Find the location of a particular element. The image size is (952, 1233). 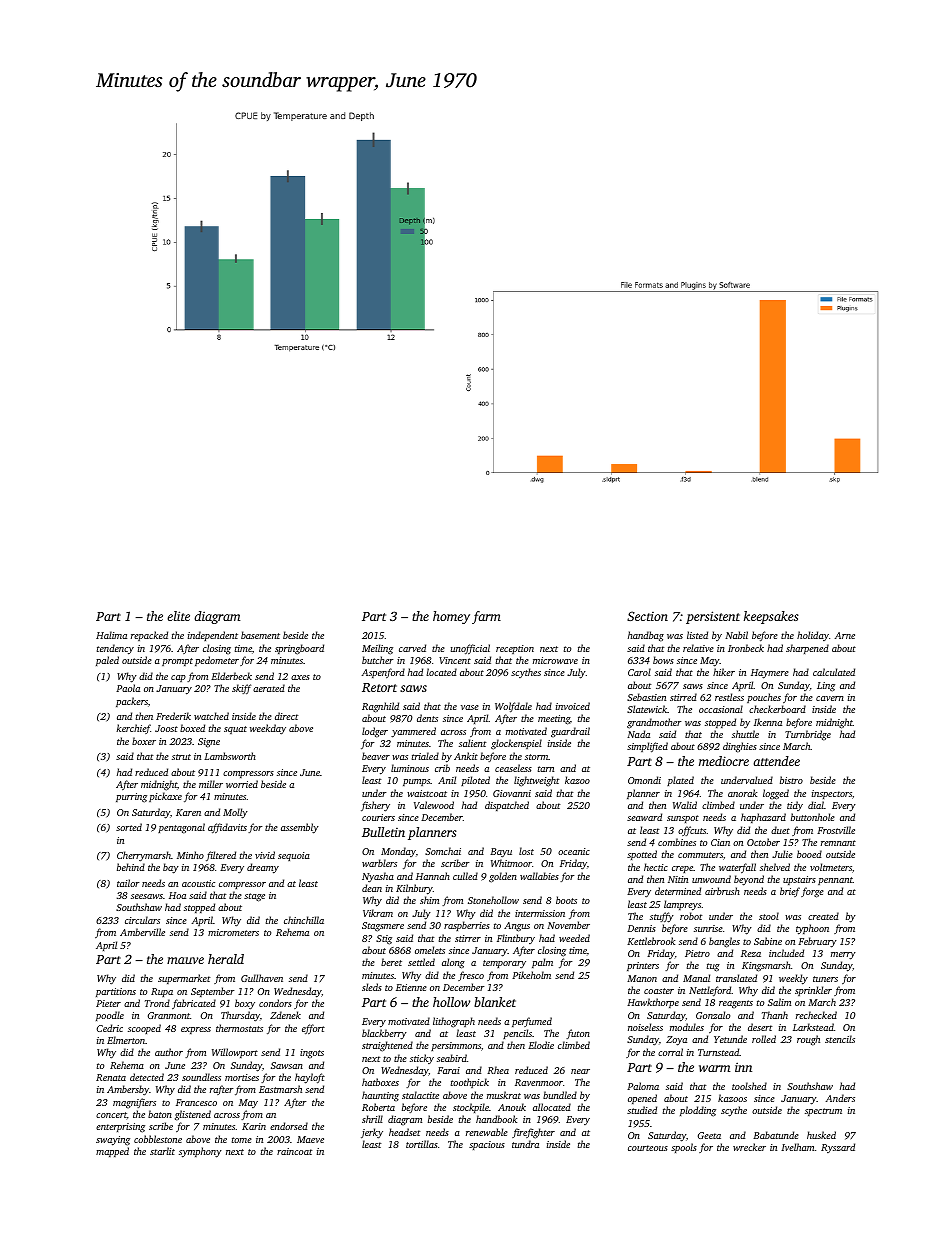

printers is located at coordinates (643, 966).
